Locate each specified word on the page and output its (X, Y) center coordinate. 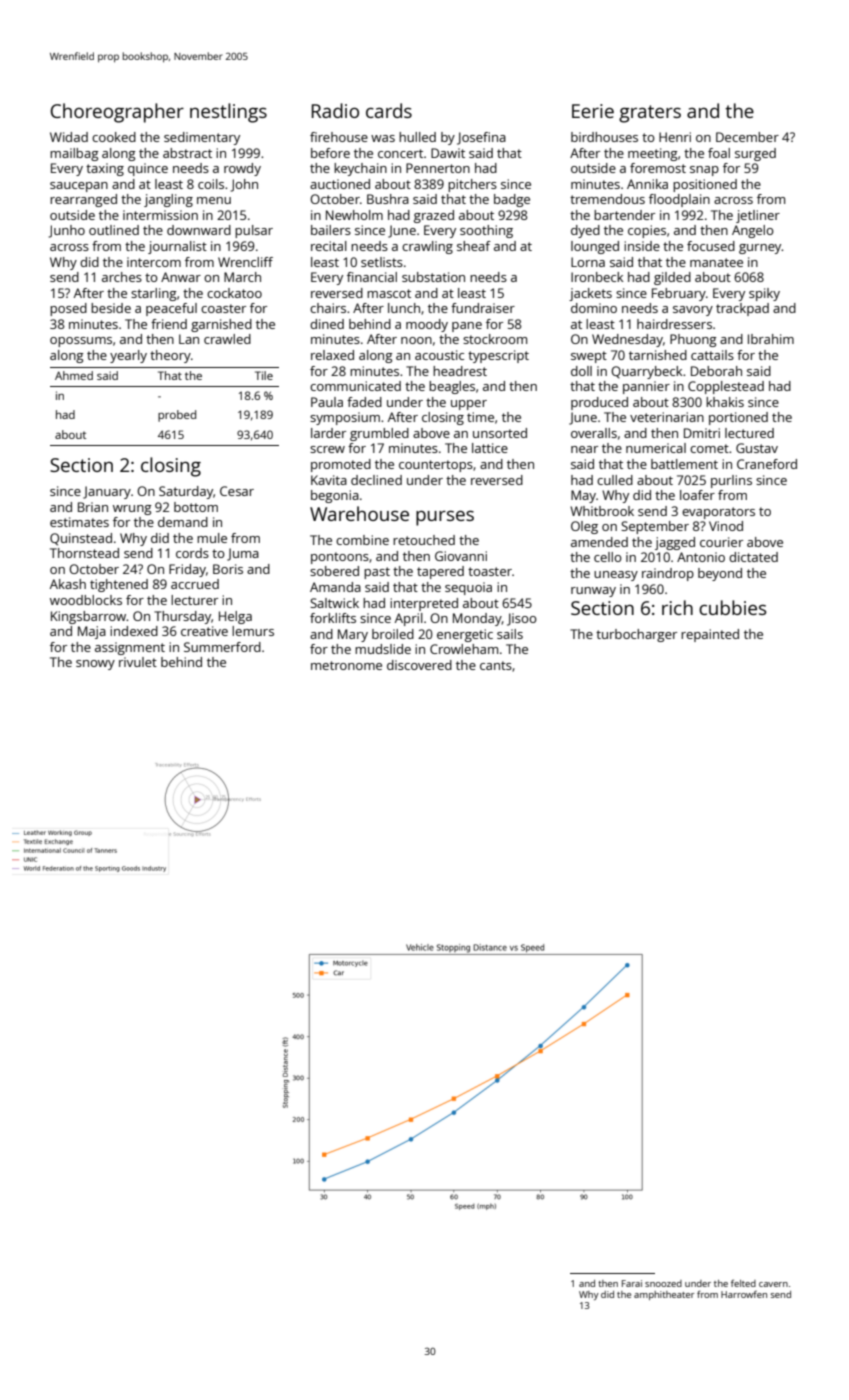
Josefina (481, 138)
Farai (632, 1283)
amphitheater (664, 1295)
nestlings (228, 113)
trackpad (742, 309)
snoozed (663, 1283)
